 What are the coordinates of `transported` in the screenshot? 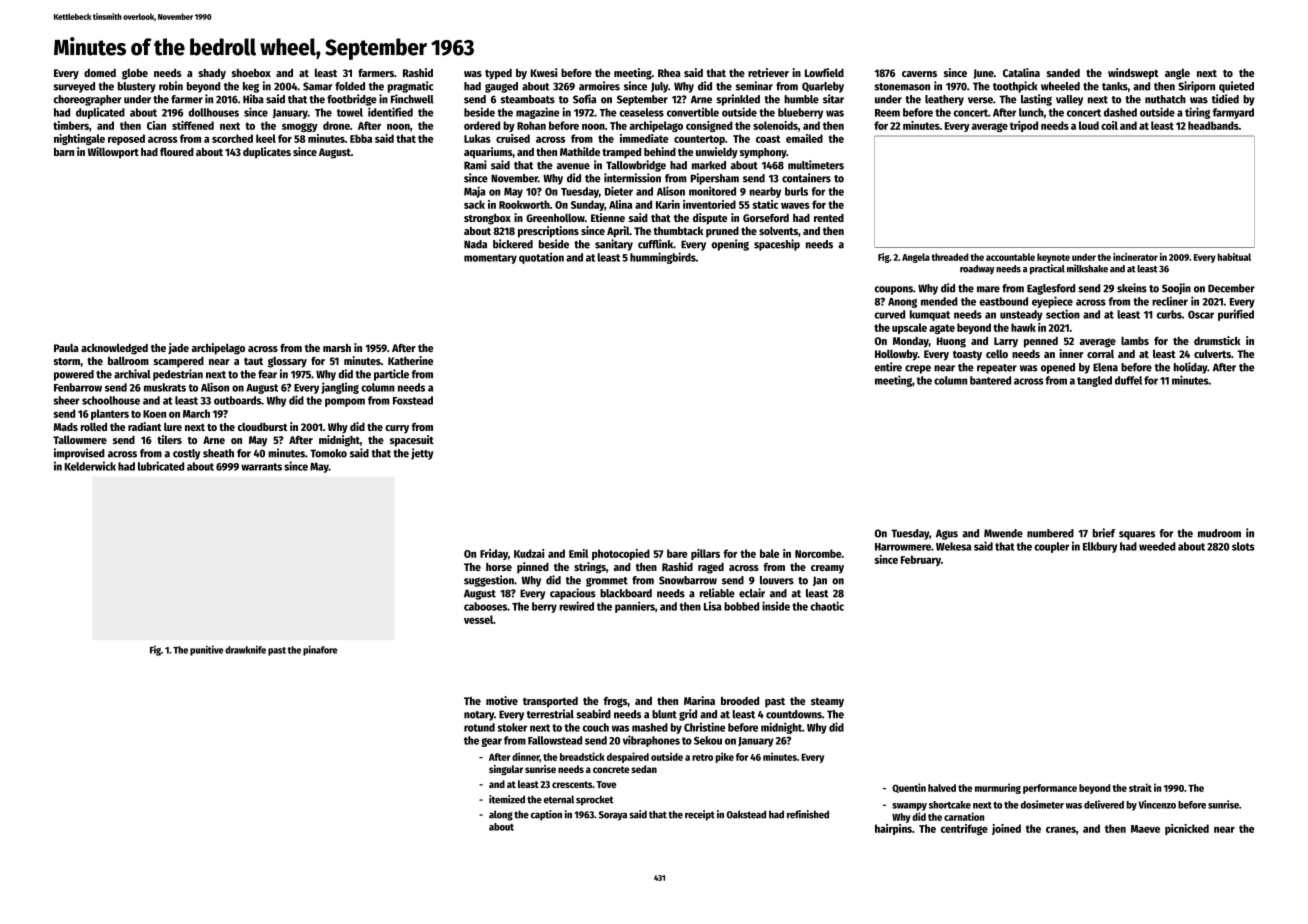 It's located at (550, 702).
